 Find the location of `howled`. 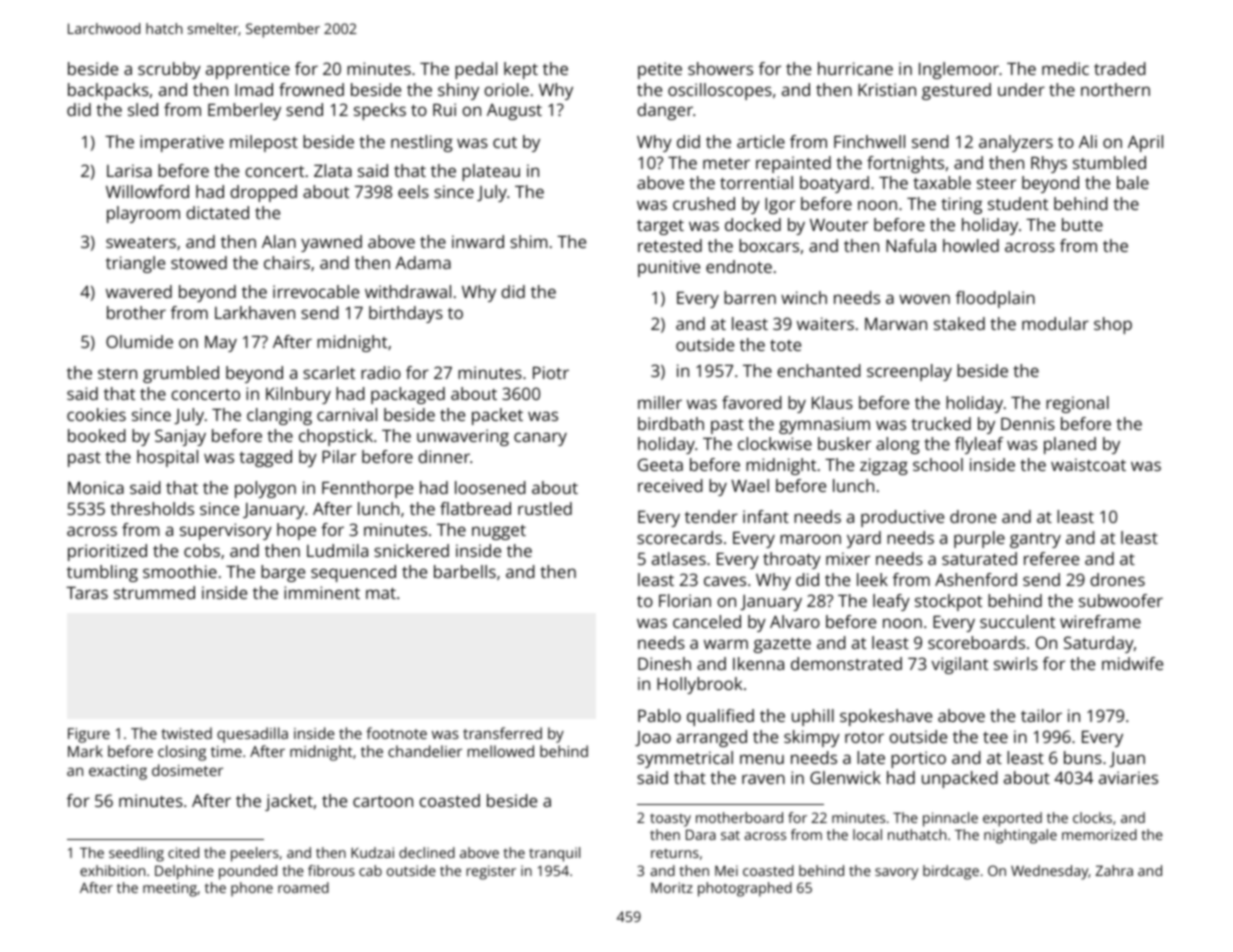

howled is located at coordinates (971, 245).
